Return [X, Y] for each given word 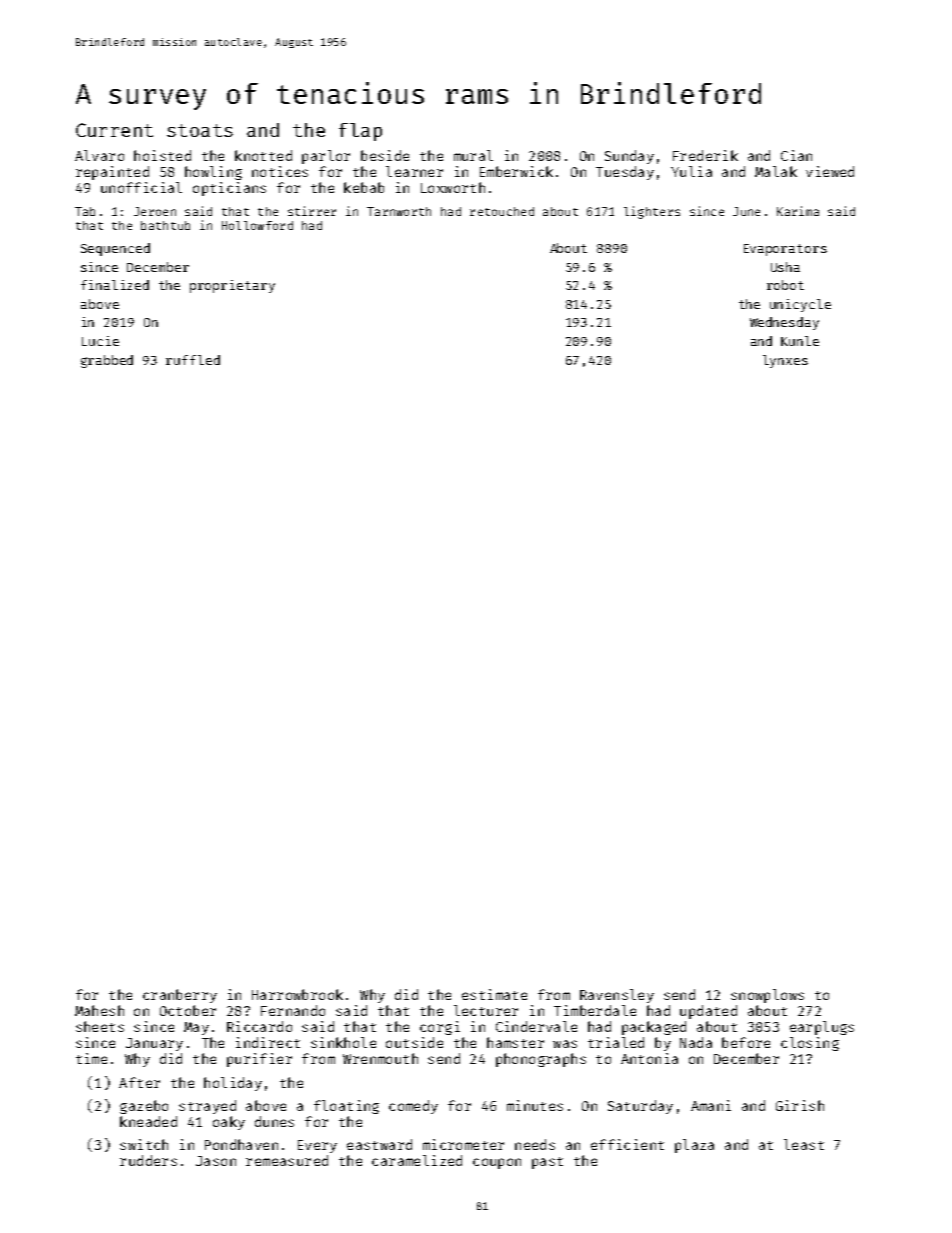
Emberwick [516, 171]
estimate [494, 994]
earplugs [822, 1028]
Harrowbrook [297, 994]
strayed [207, 1107]
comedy [413, 1107]
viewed [830, 171]
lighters [652, 212]
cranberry [180, 996]
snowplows [767, 996]
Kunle [800, 341]
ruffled [193, 360]
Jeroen [155, 211]
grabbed [107, 361]
